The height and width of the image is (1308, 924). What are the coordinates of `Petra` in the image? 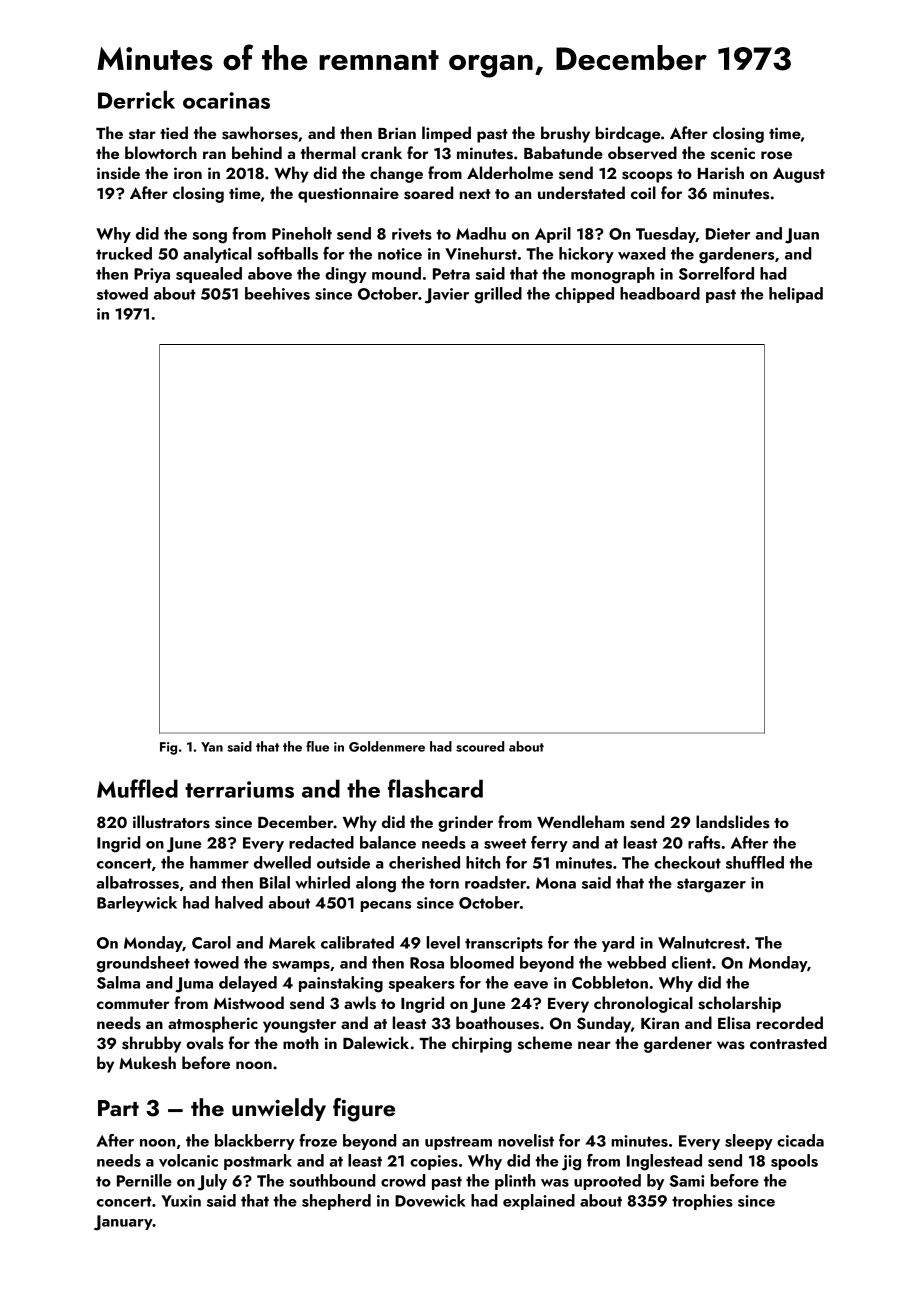 It's located at (451, 274).
